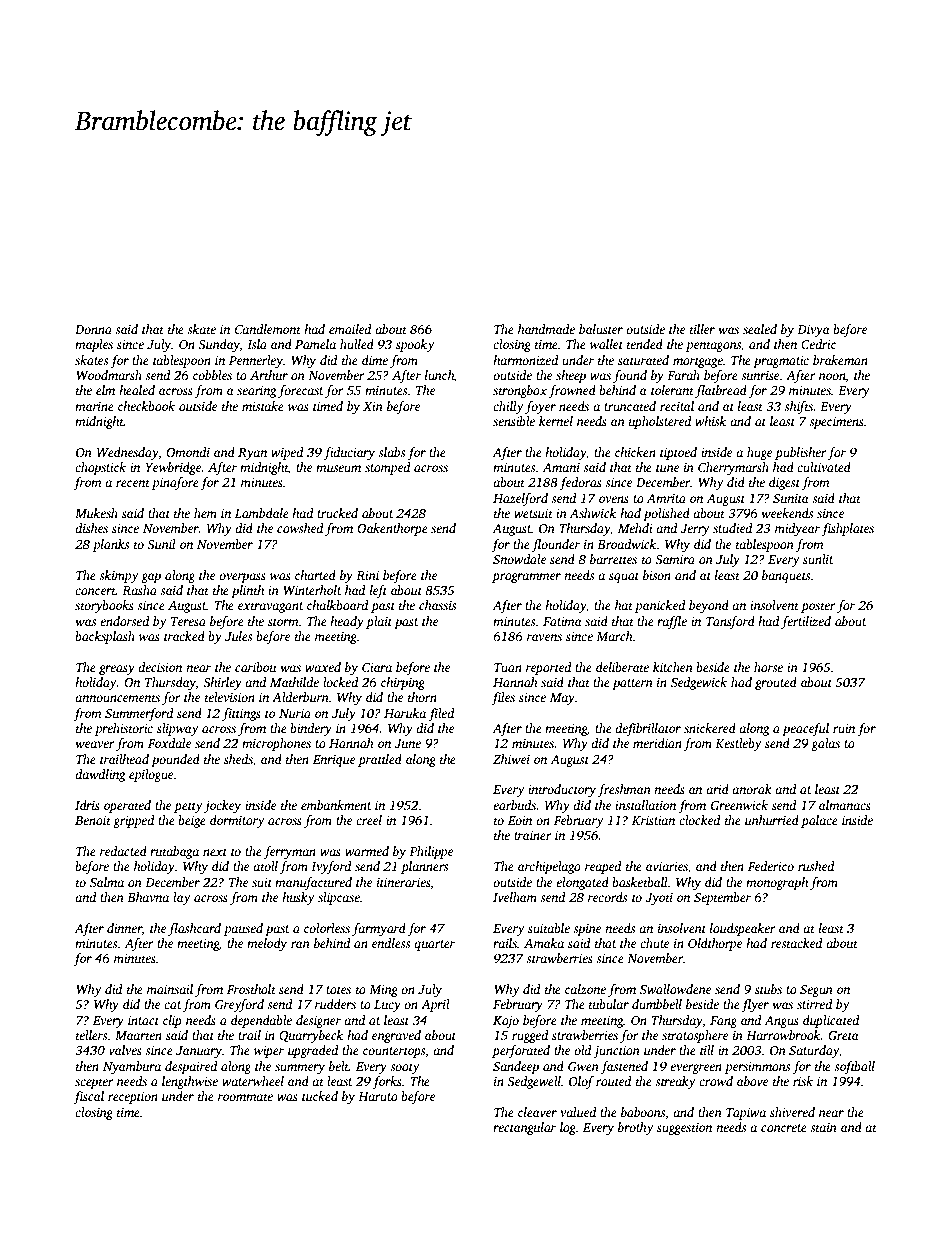  I want to click on paused, so click(243, 929).
